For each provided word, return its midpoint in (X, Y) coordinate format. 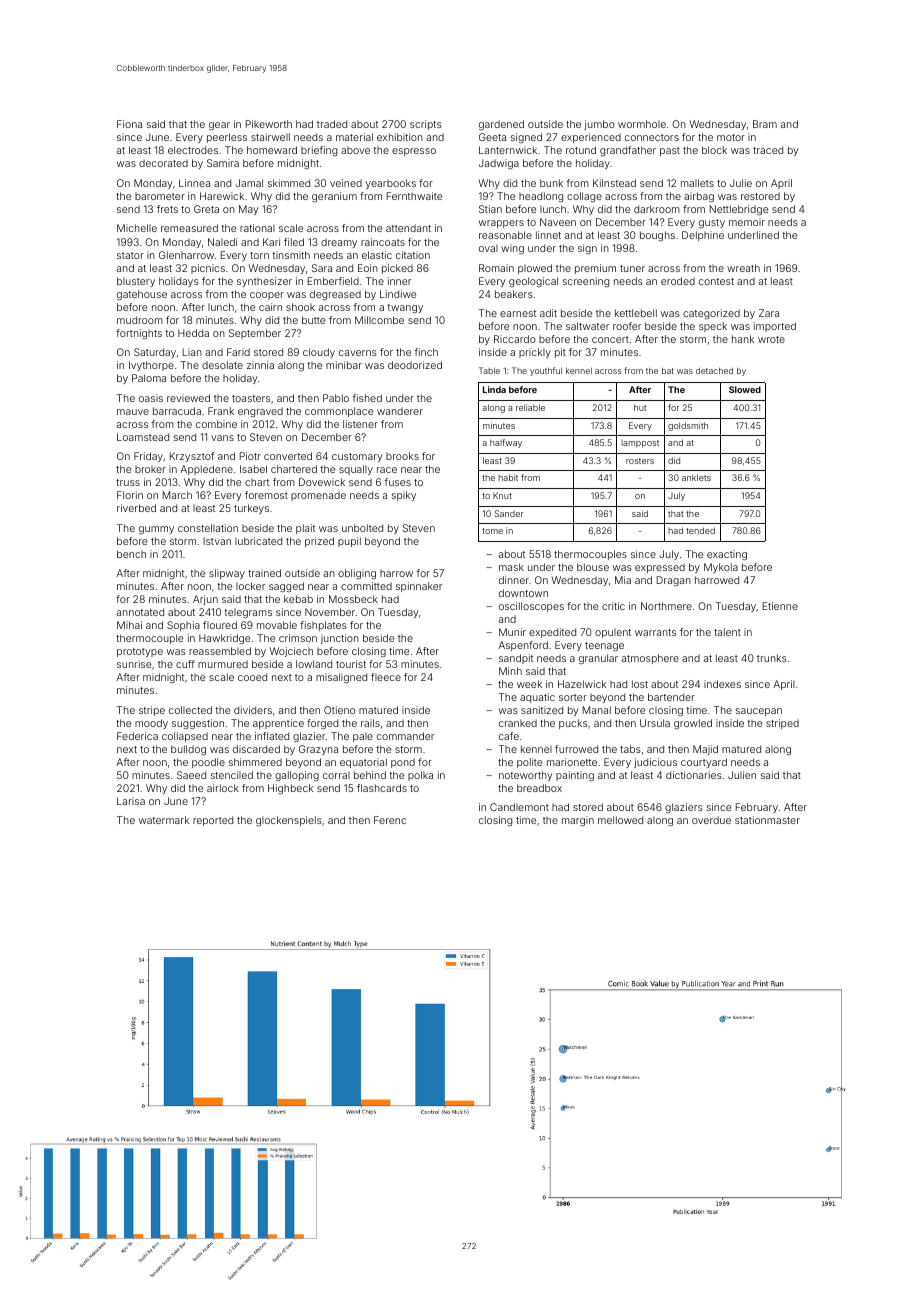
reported (213, 821)
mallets (697, 183)
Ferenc (390, 820)
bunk (551, 183)
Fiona (129, 124)
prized (319, 542)
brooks (402, 456)
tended (700, 530)
